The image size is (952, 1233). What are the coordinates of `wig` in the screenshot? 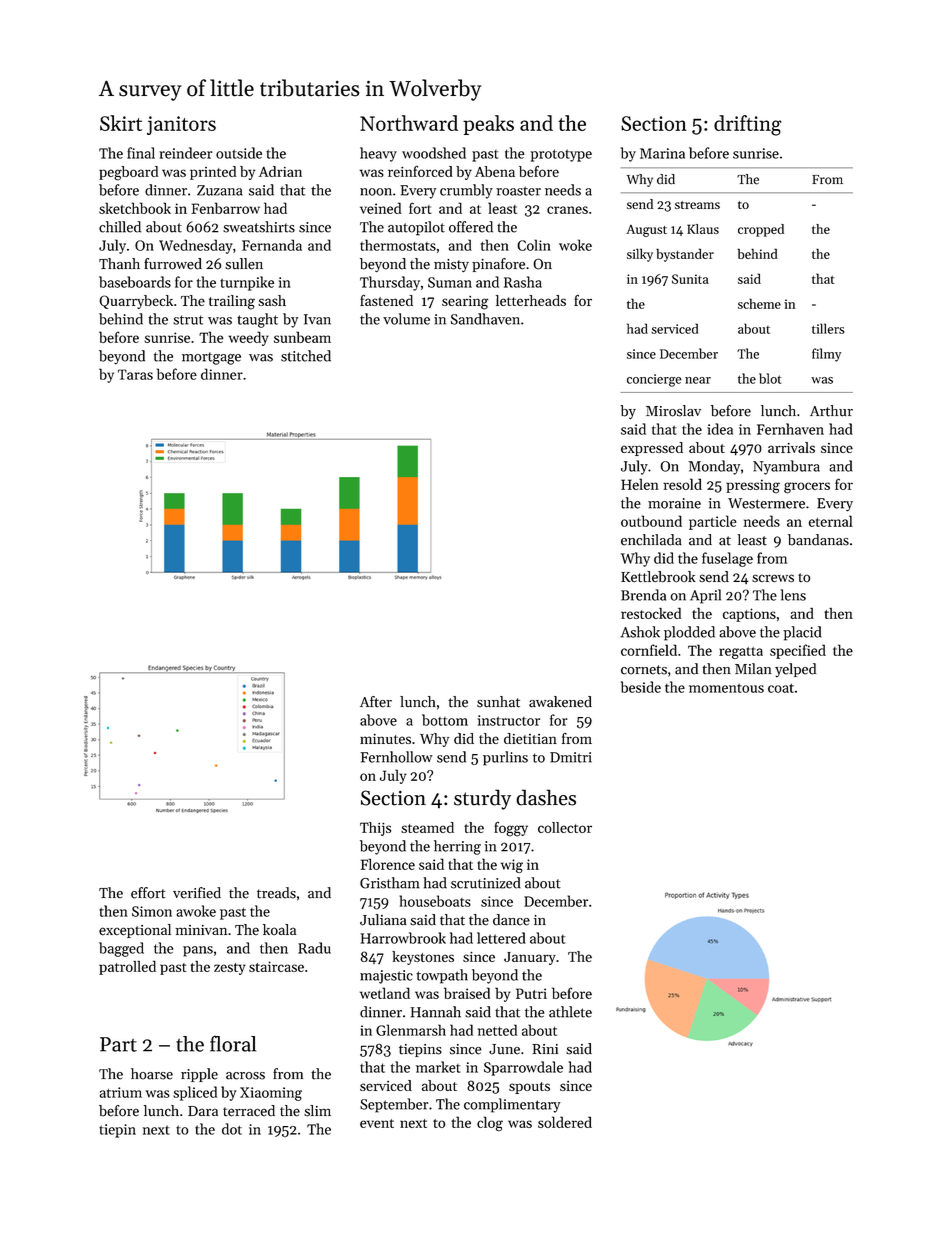 It's located at (512, 866).
